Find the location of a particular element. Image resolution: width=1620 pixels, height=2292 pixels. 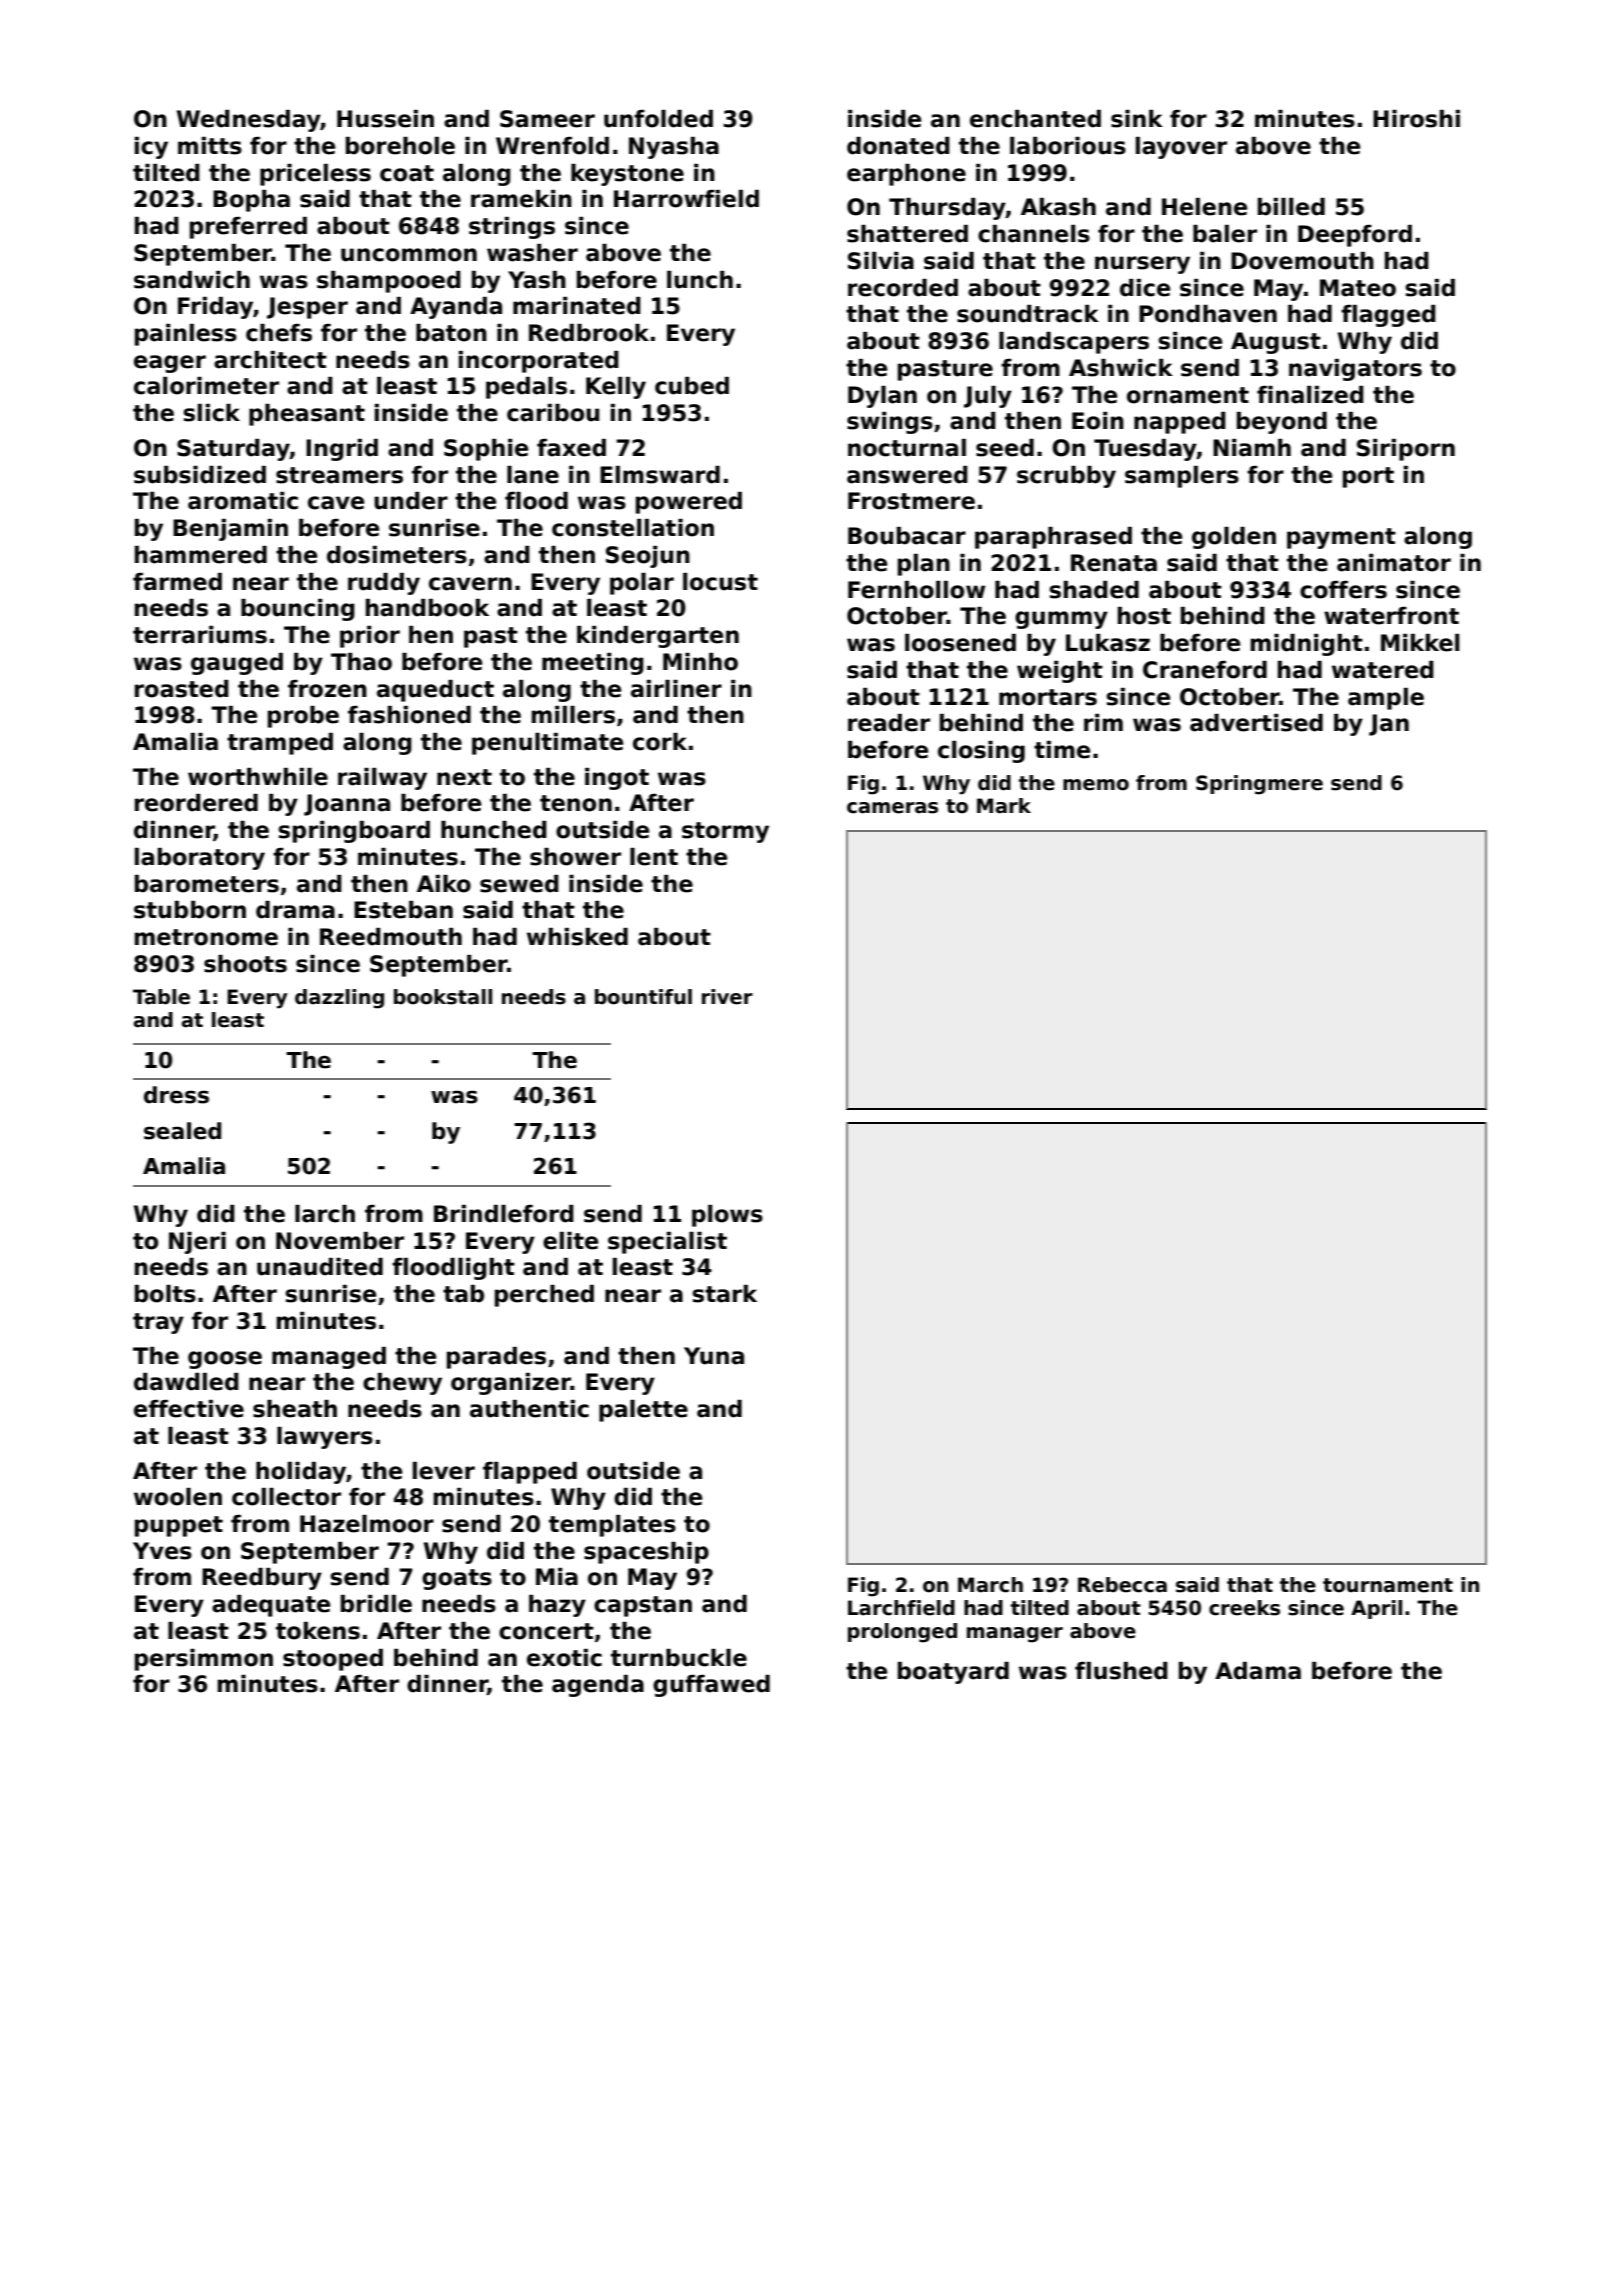

November is located at coordinates (340, 1241).
